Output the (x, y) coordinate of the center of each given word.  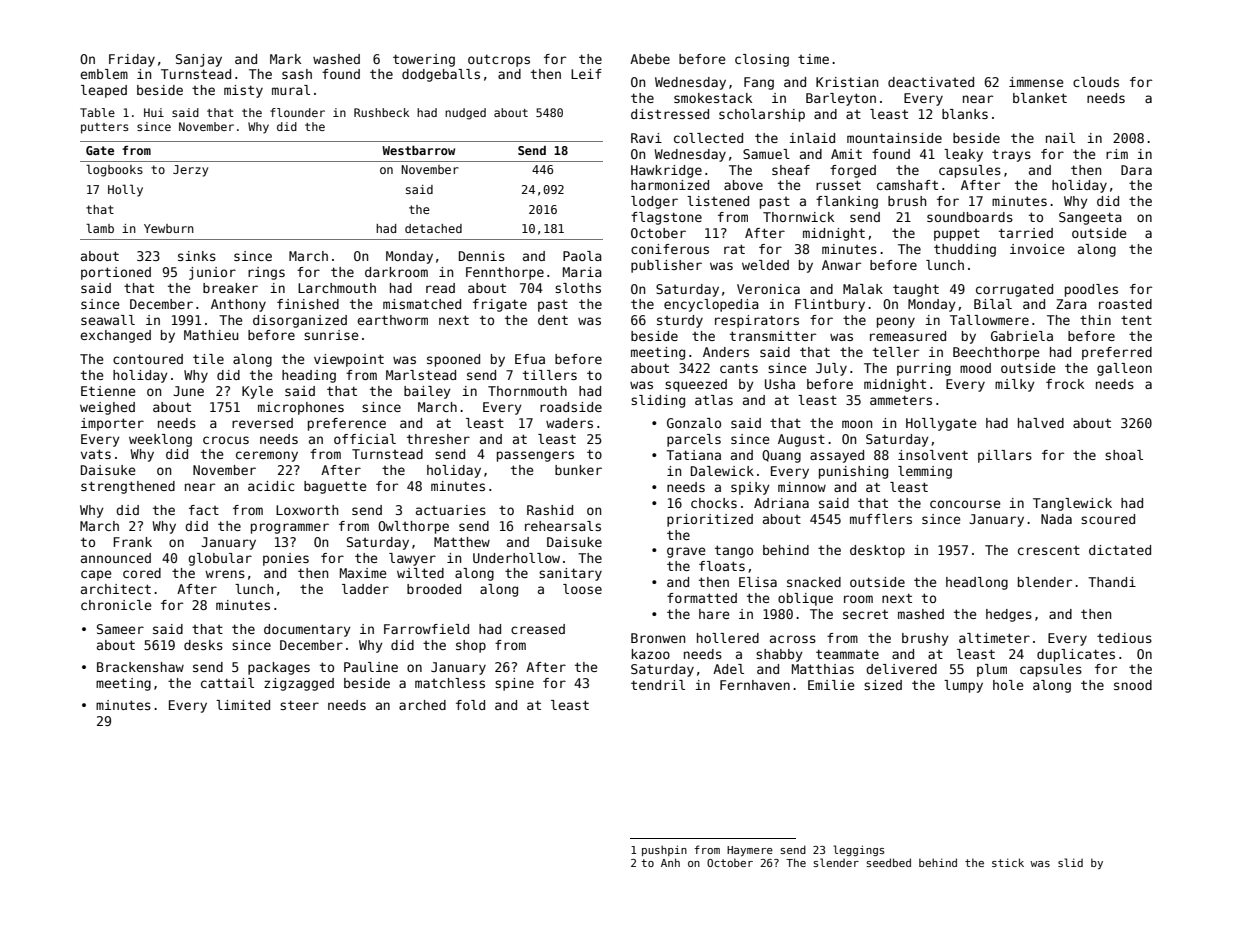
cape (96, 575)
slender (836, 862)
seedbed (888, 862)
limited (243, 705)
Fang (759, 83)
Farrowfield (426, 629)
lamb (100, 228)
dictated (1120, 550)
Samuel (766, 154)
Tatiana (693, 455)
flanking (847, 202)
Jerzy (190, 171)
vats (96, 454)
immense (1036, 82)
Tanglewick (1072, 504)
